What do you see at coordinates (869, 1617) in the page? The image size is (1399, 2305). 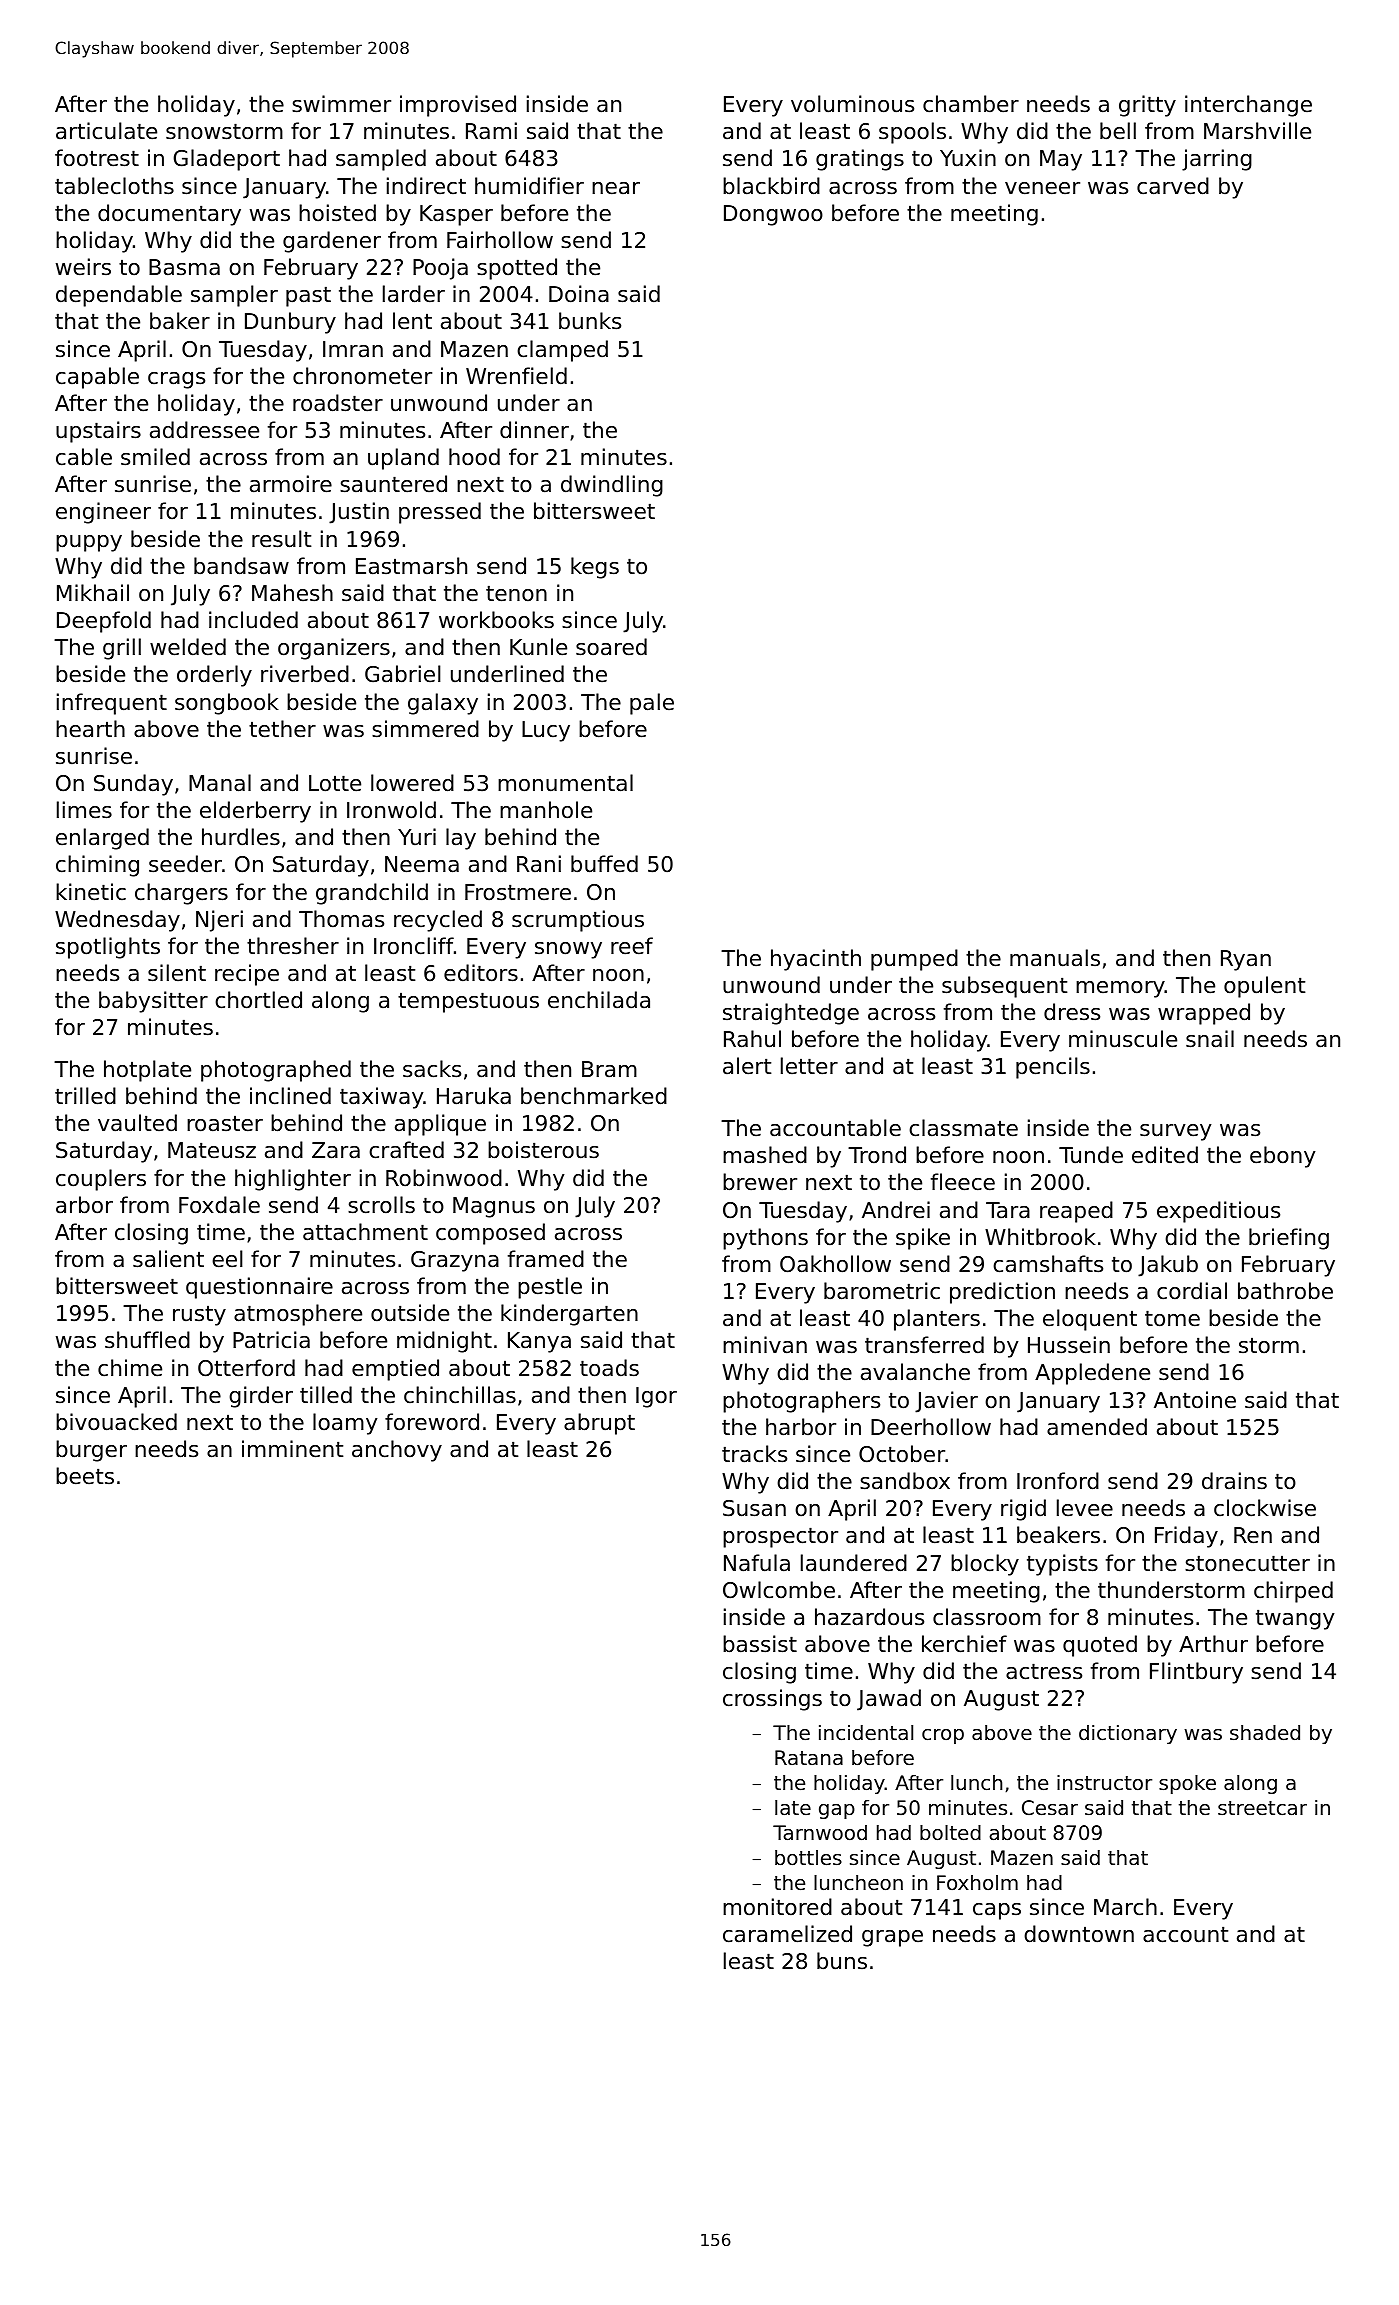 I see `hazardous` at bounding box center [869, 1617].
